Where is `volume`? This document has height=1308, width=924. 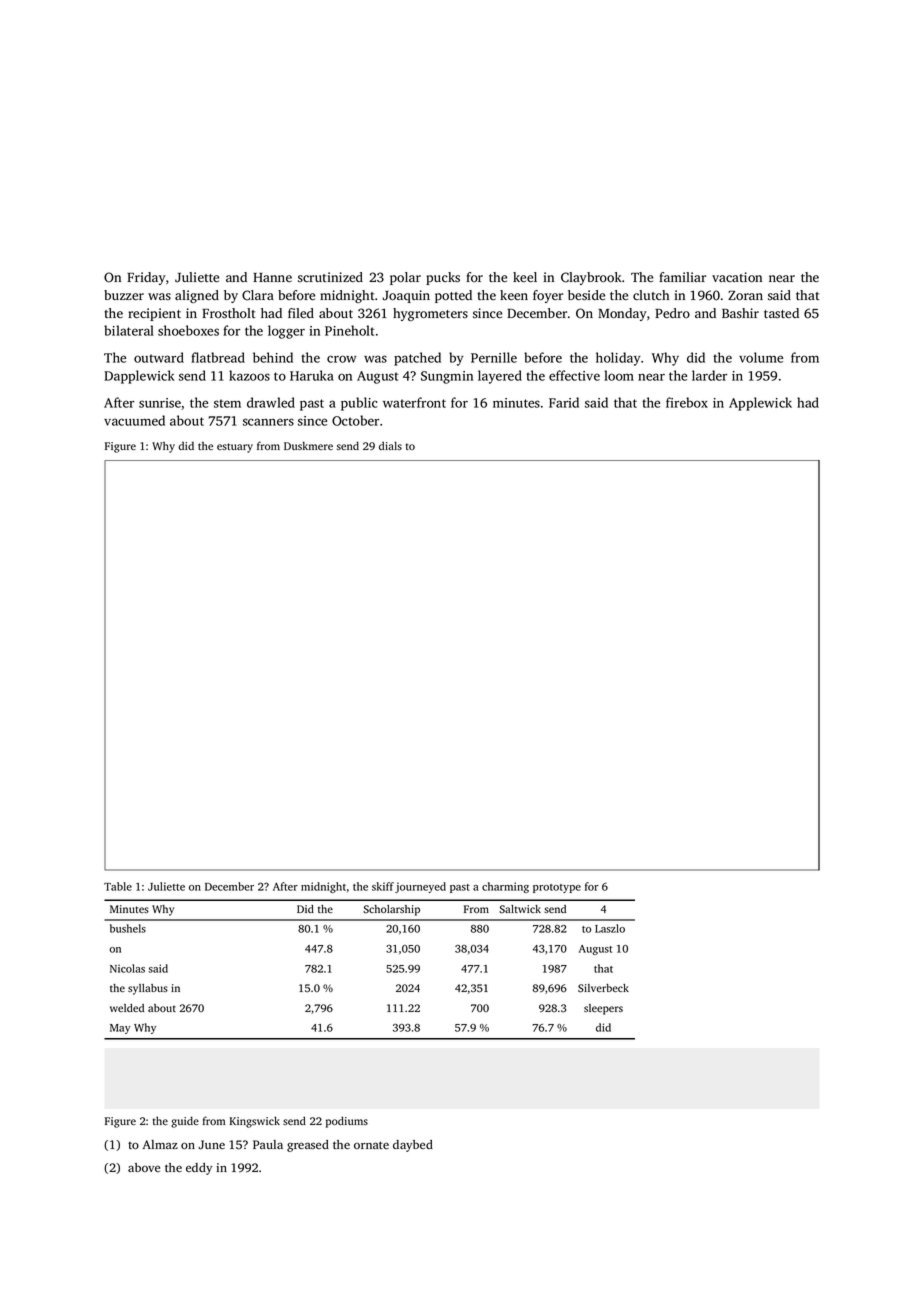
volume is located at coordinates (761, 357).
